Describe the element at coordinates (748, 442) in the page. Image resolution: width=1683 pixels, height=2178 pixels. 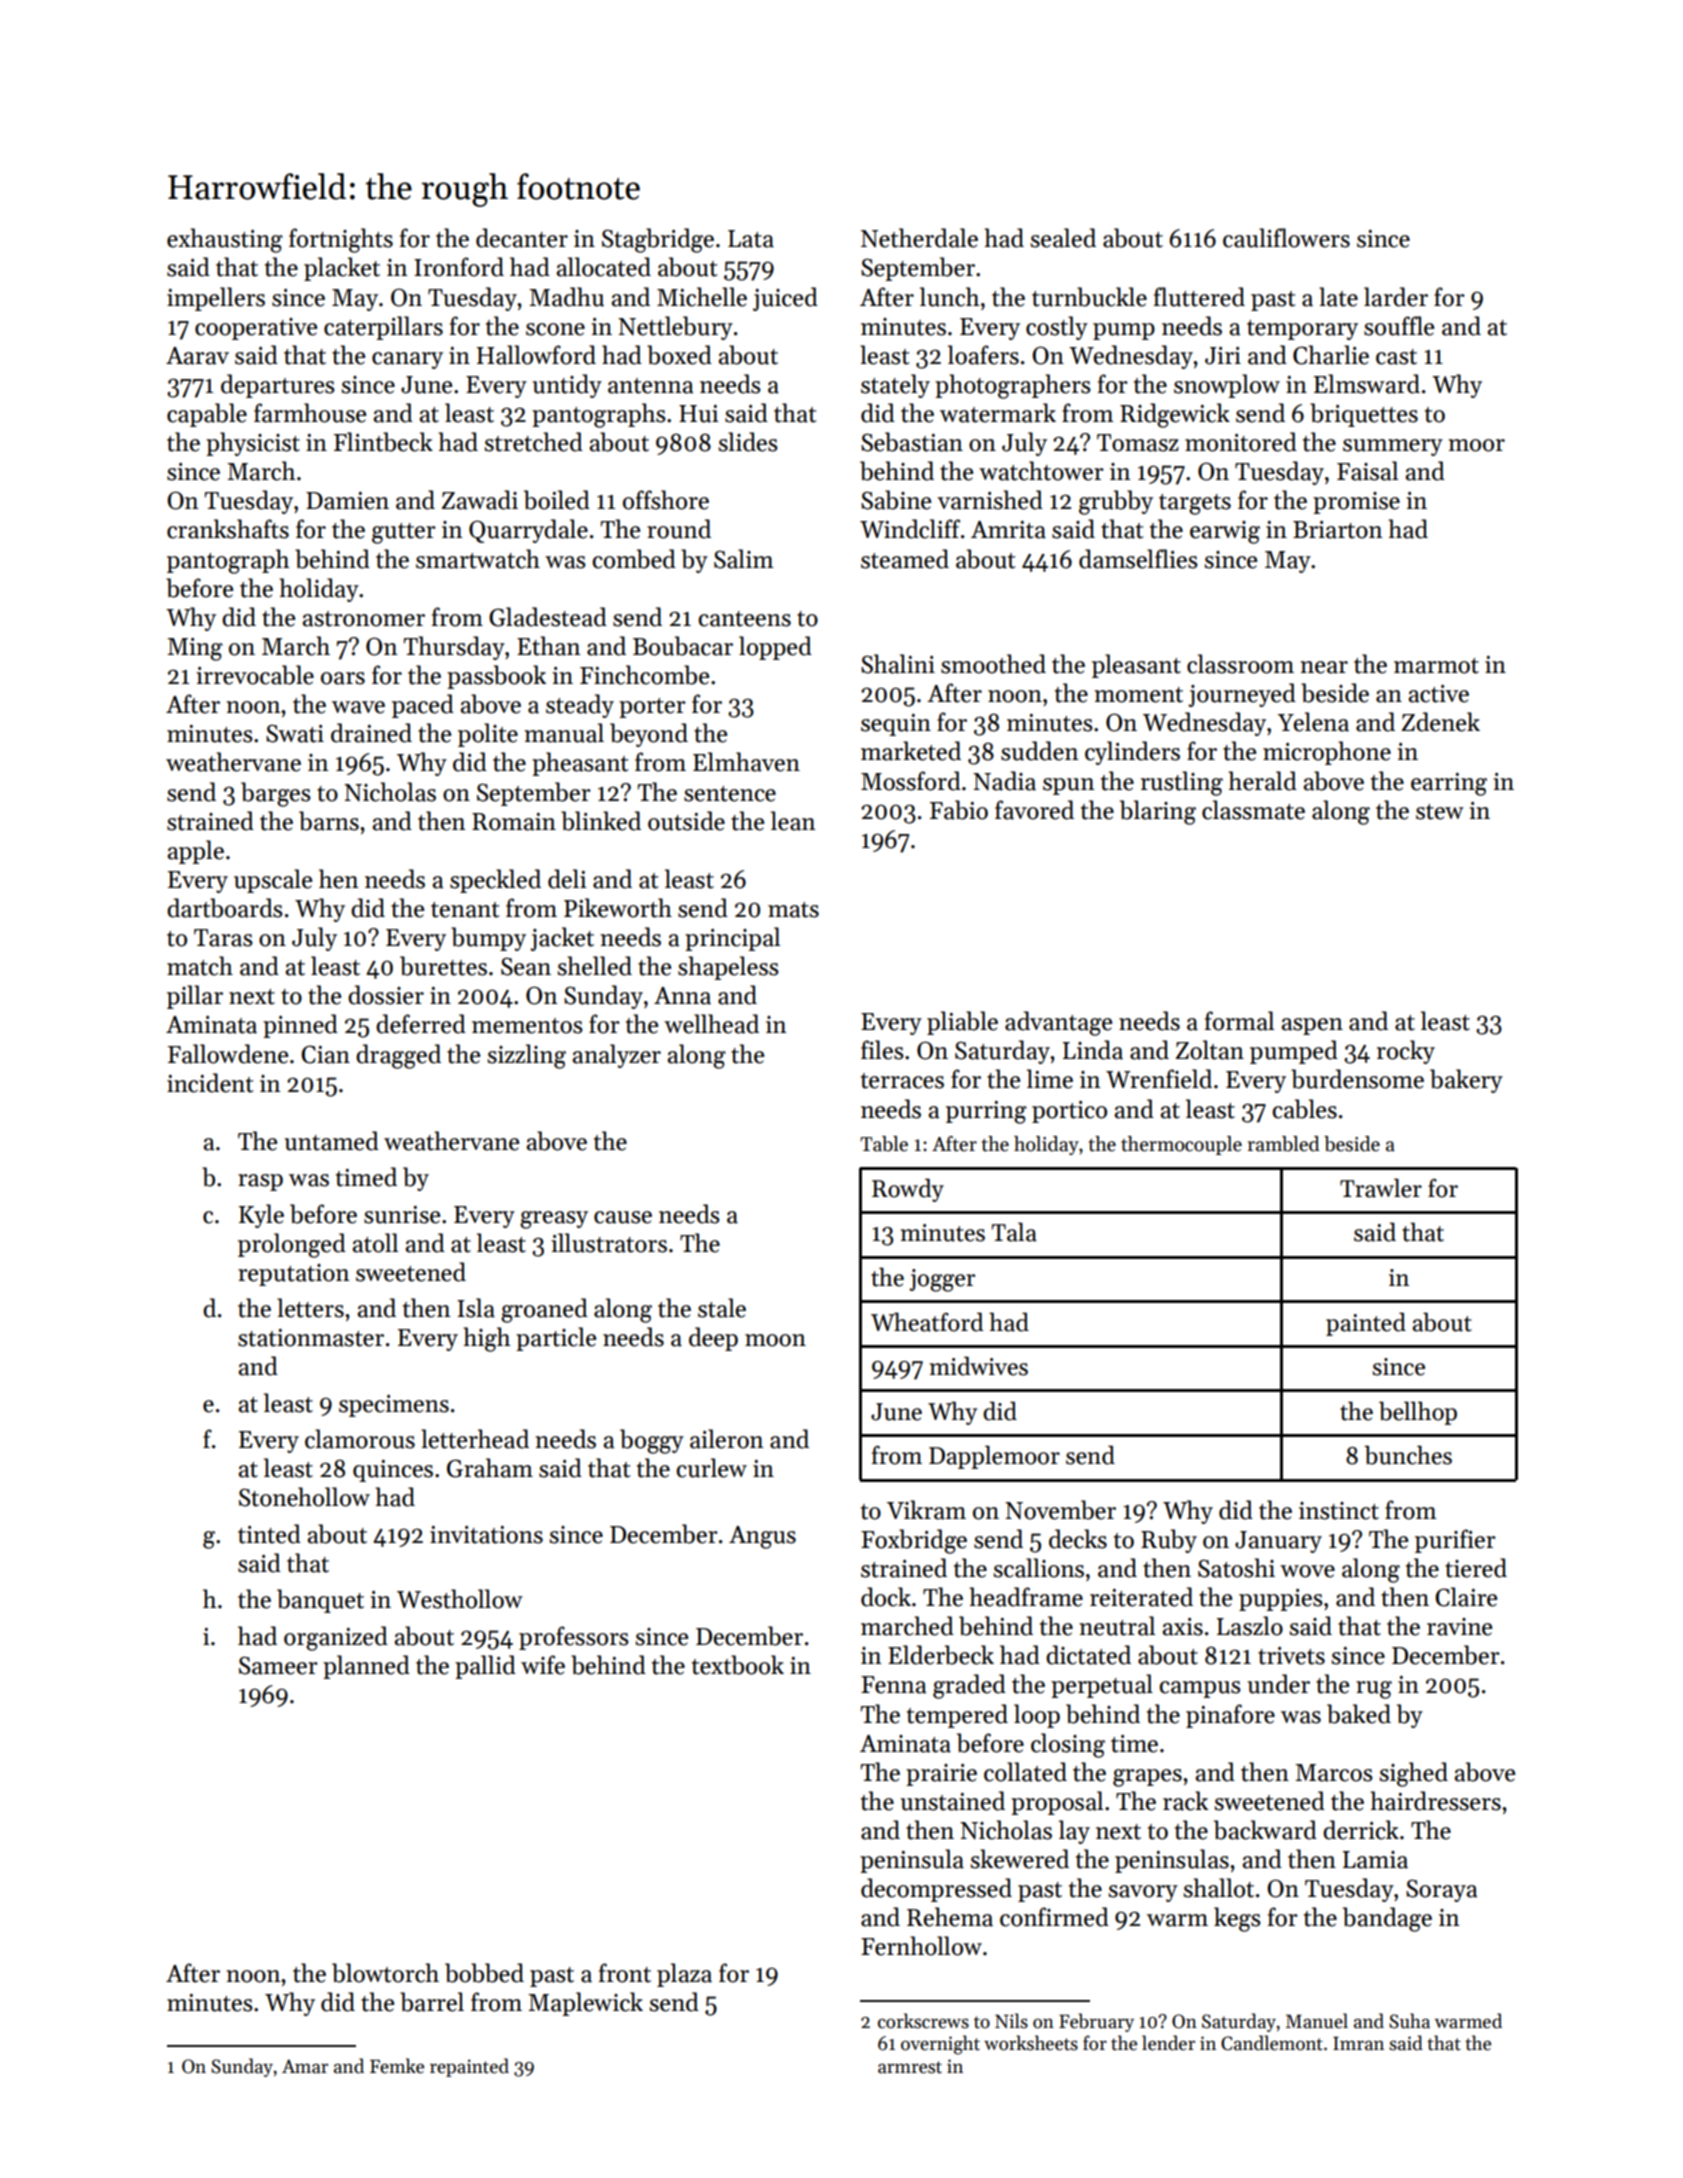
I see `slides` at that location.
